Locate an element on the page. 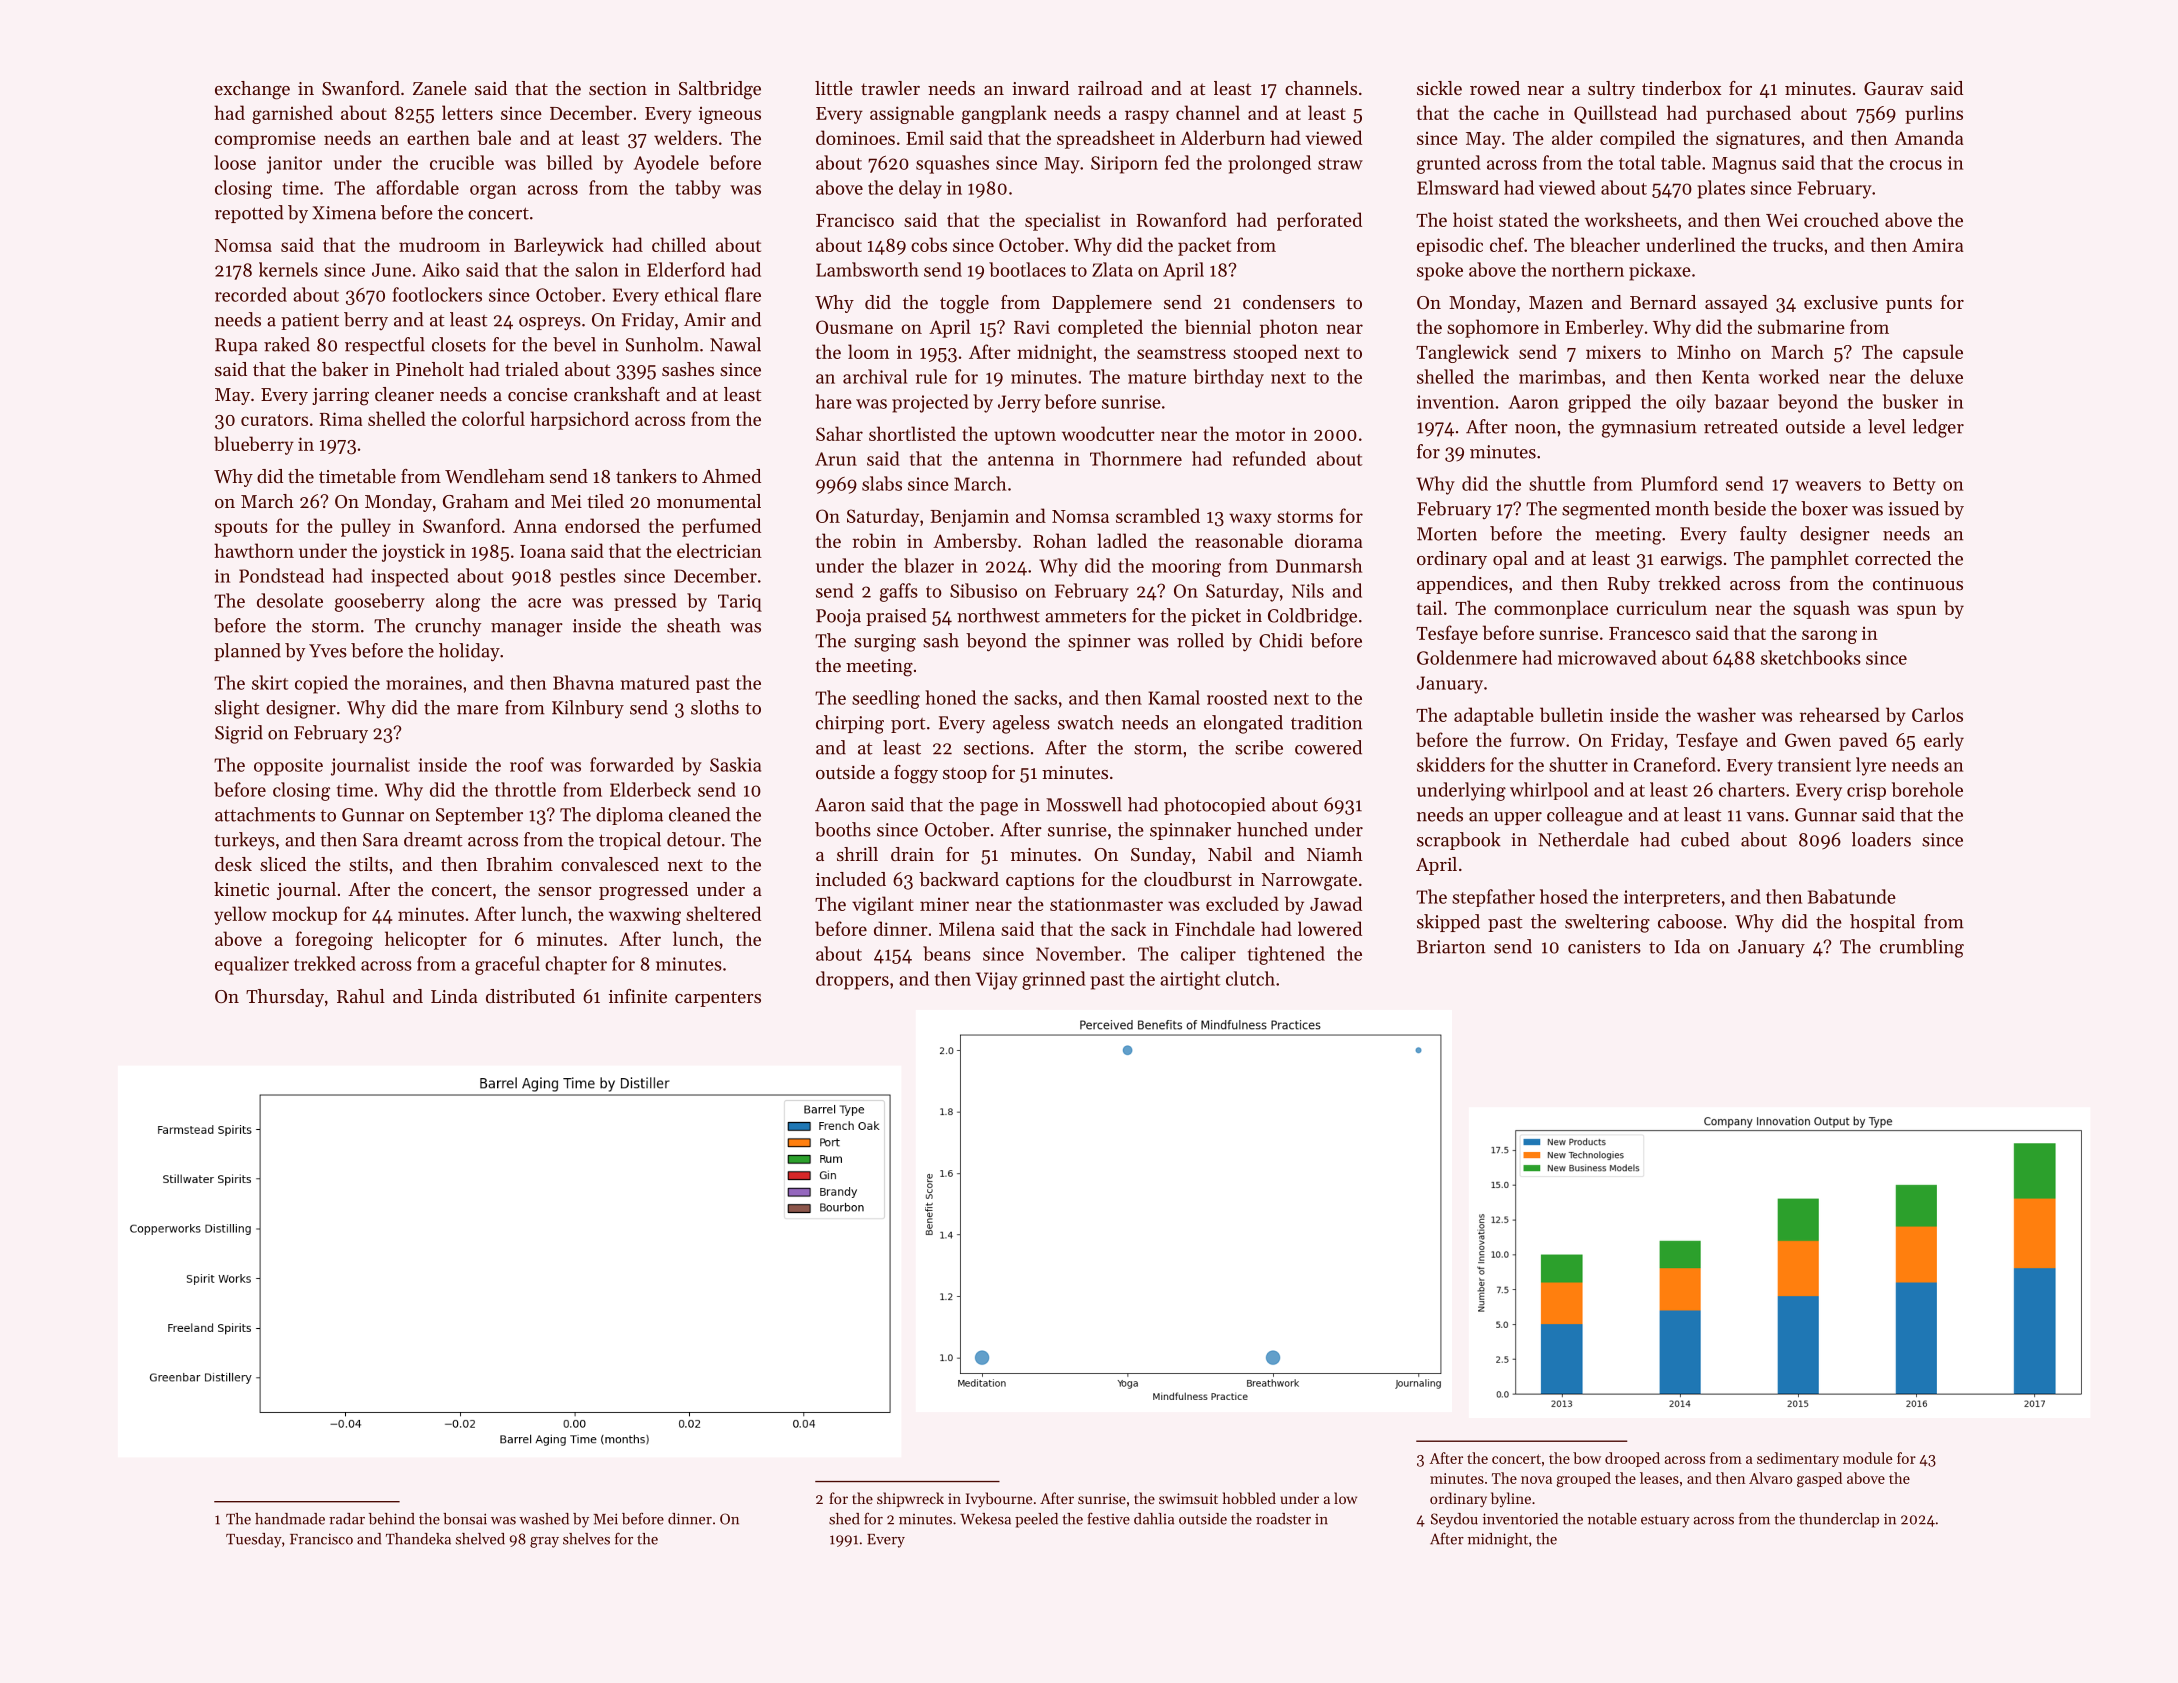  plates is located at coordinates (1721, 189).
